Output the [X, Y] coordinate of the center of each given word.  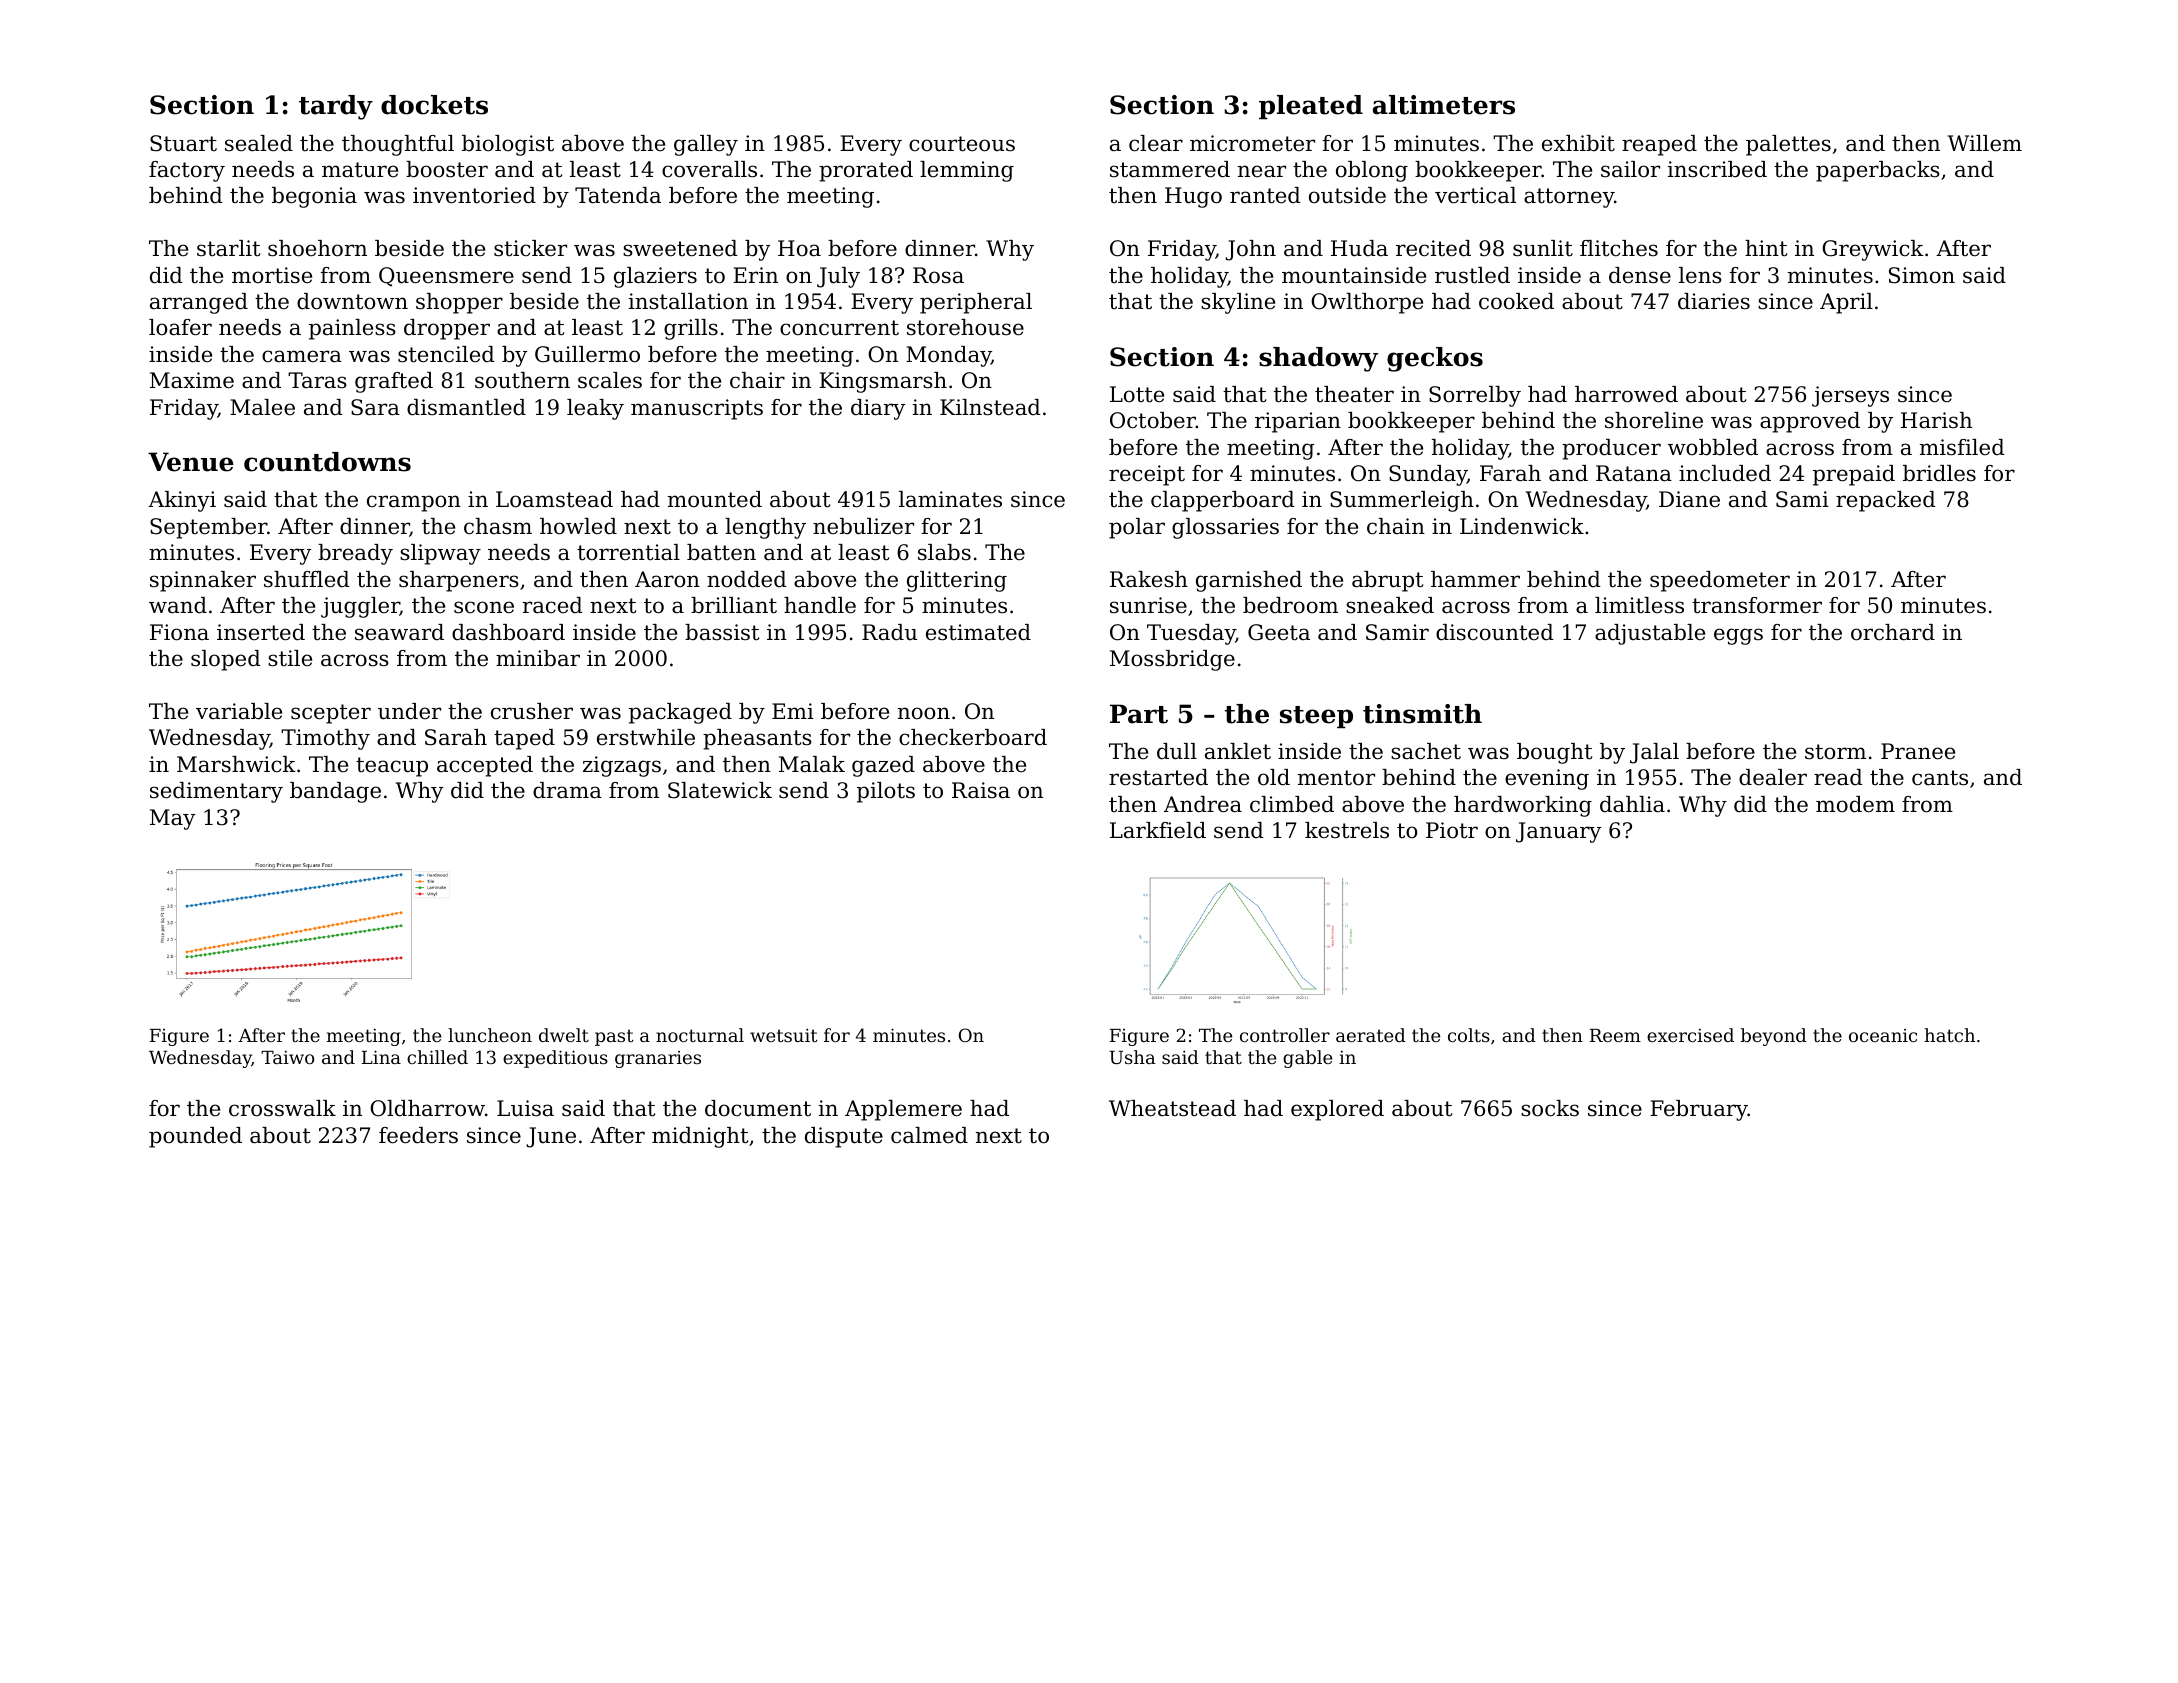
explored [1337, 1110]
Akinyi [182, 501]
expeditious [555, 1059]
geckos [1435, 359]
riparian [1298, 422]
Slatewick [720, 790]
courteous [962, 144]
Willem [1985, 143]
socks [1550, 1108]
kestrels [1347, 830]
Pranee [1918, 751]
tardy [336, 107]
